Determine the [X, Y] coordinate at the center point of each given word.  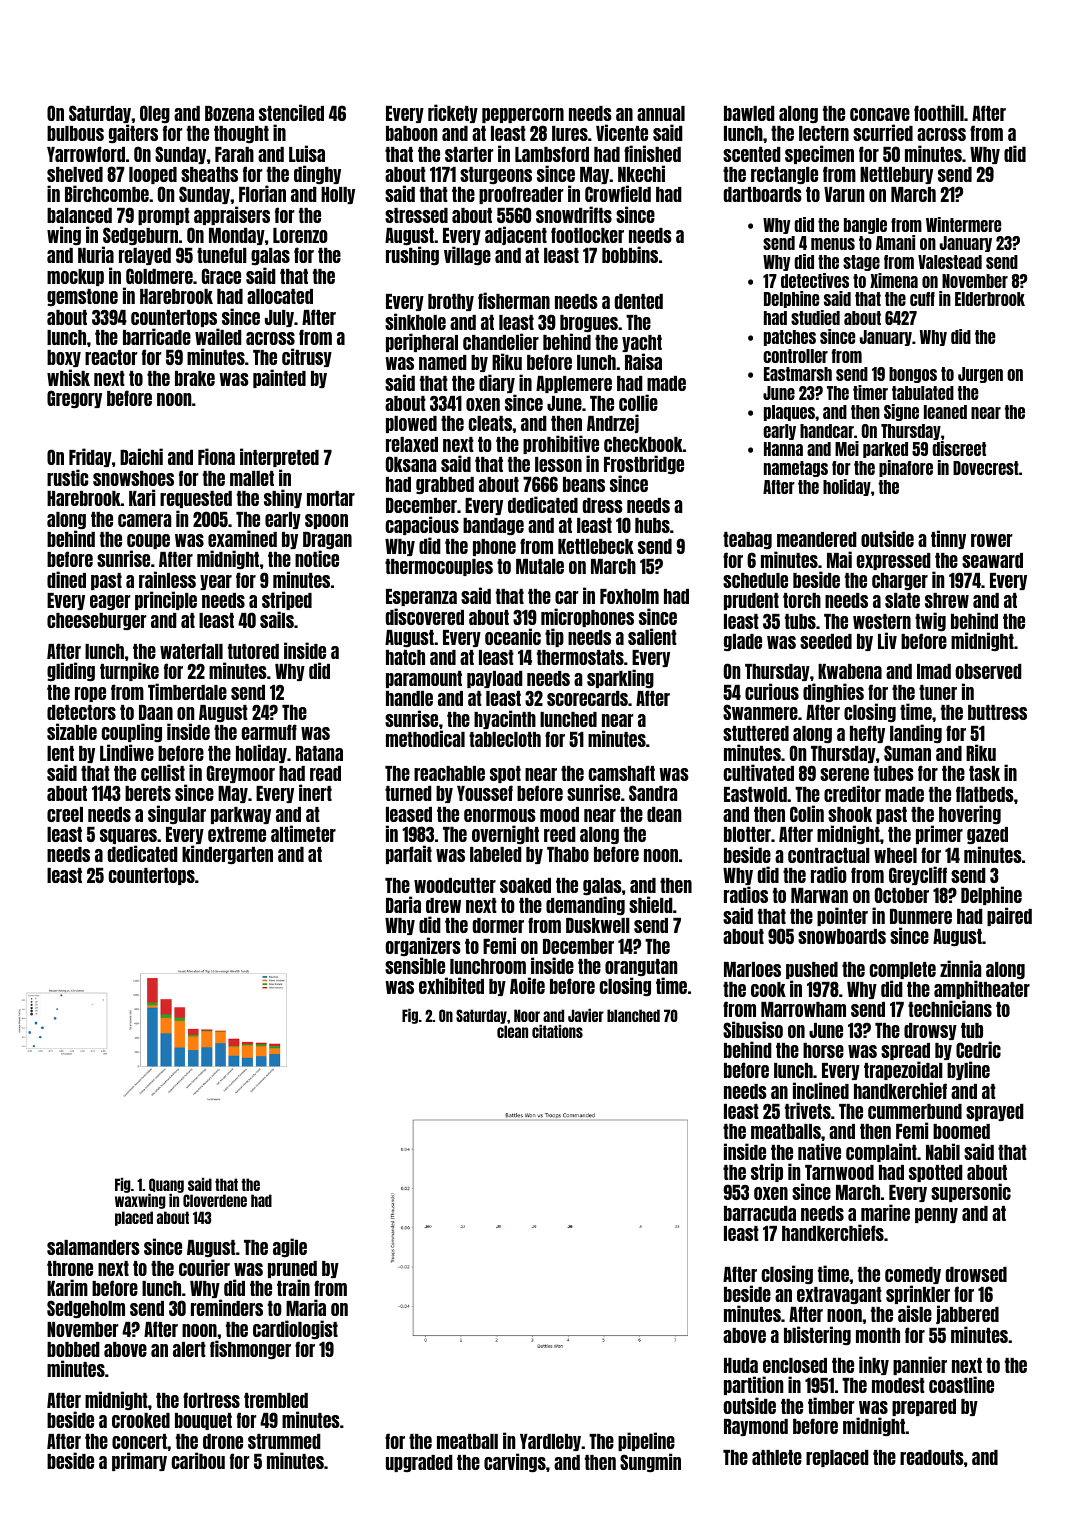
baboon [411, 133]
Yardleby [551, 1442]
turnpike [129, 671]
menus [833, 244]
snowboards [842, 936]
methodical [425, 738]
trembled [276, 1400]
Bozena [229, 113]
